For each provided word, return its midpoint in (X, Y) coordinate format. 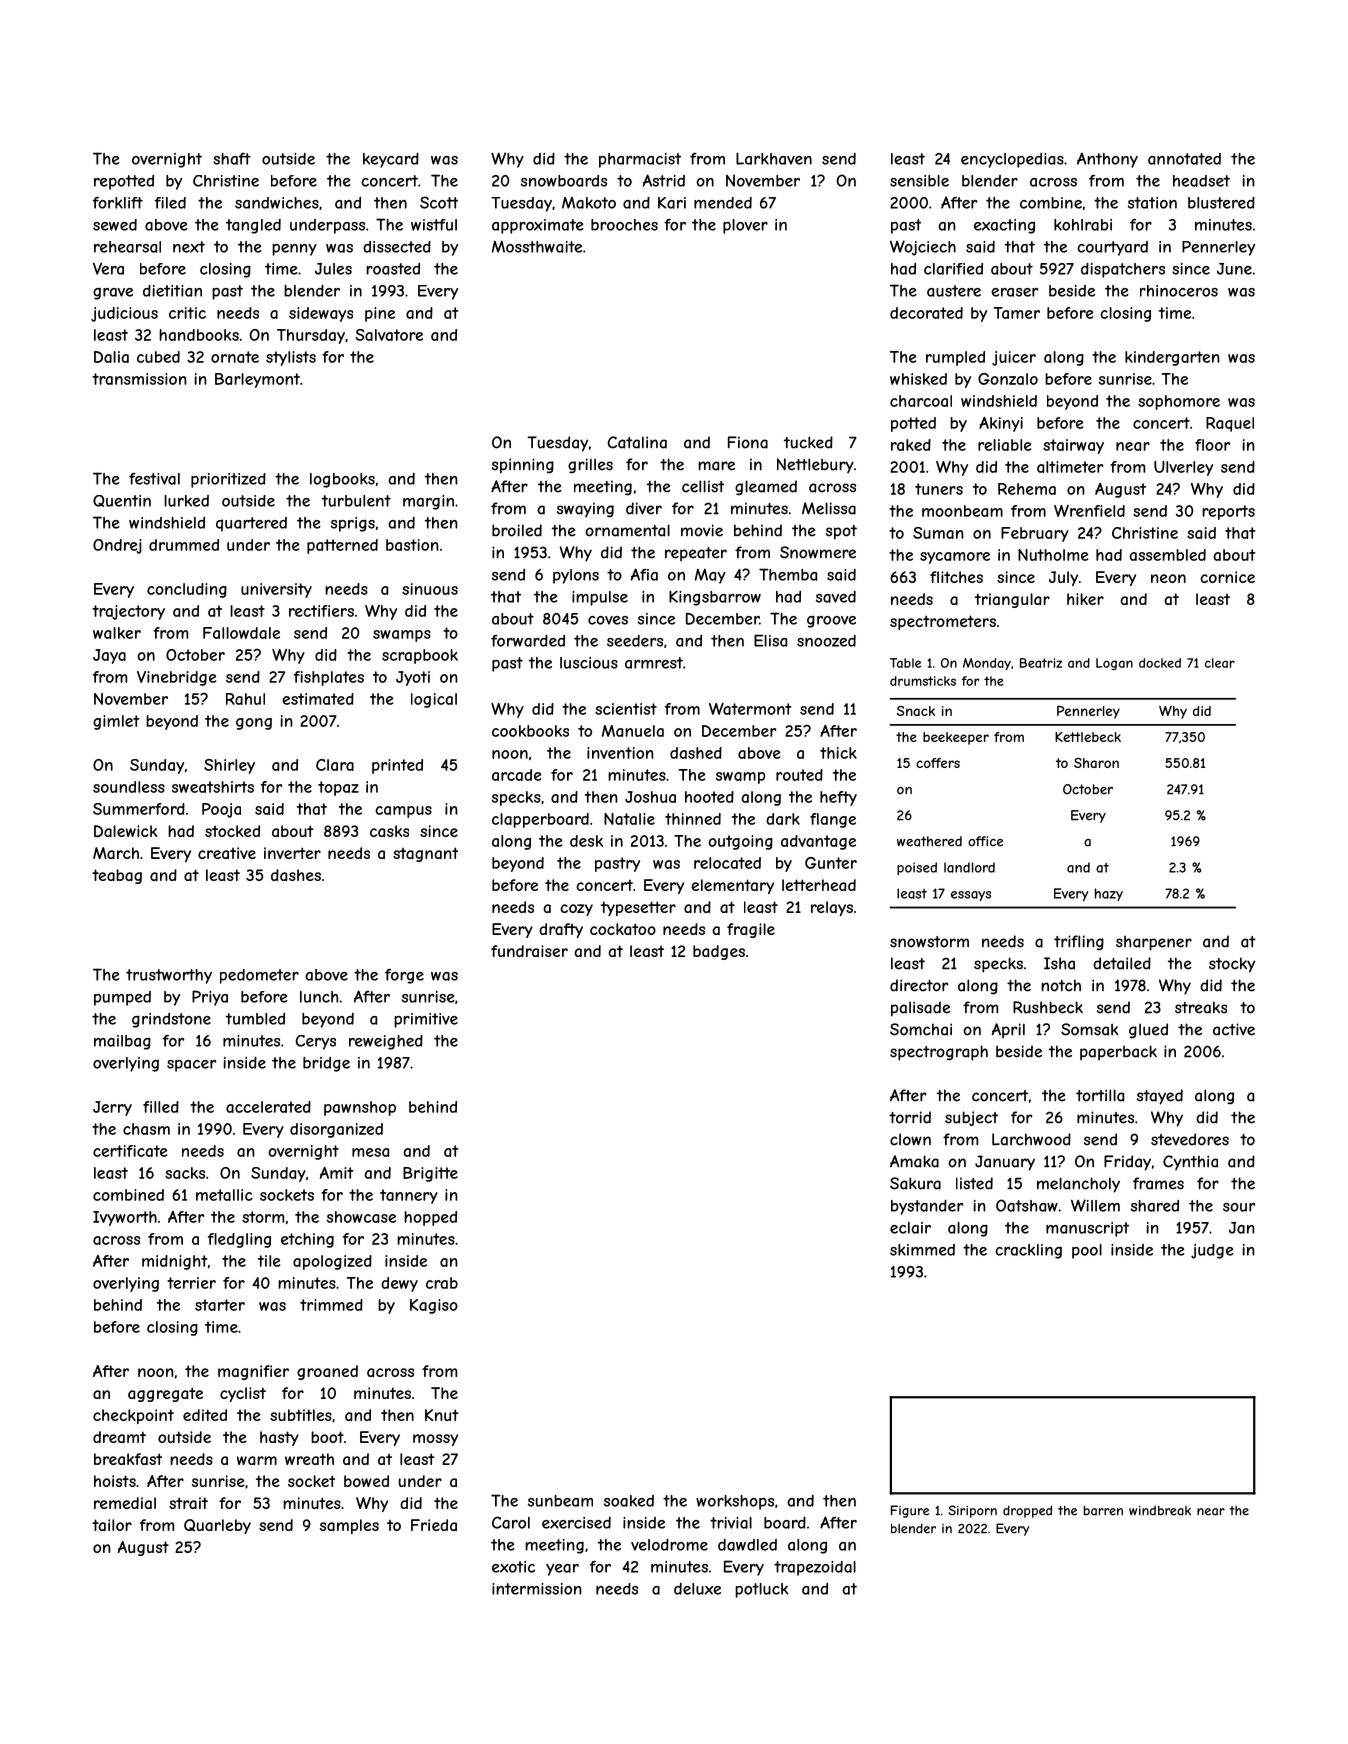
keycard (391, 160)
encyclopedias (1012, 160)
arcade (516, 775)
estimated (318, 699)
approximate (538, 226)
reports (1228, 512)
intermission (537, 1589)
